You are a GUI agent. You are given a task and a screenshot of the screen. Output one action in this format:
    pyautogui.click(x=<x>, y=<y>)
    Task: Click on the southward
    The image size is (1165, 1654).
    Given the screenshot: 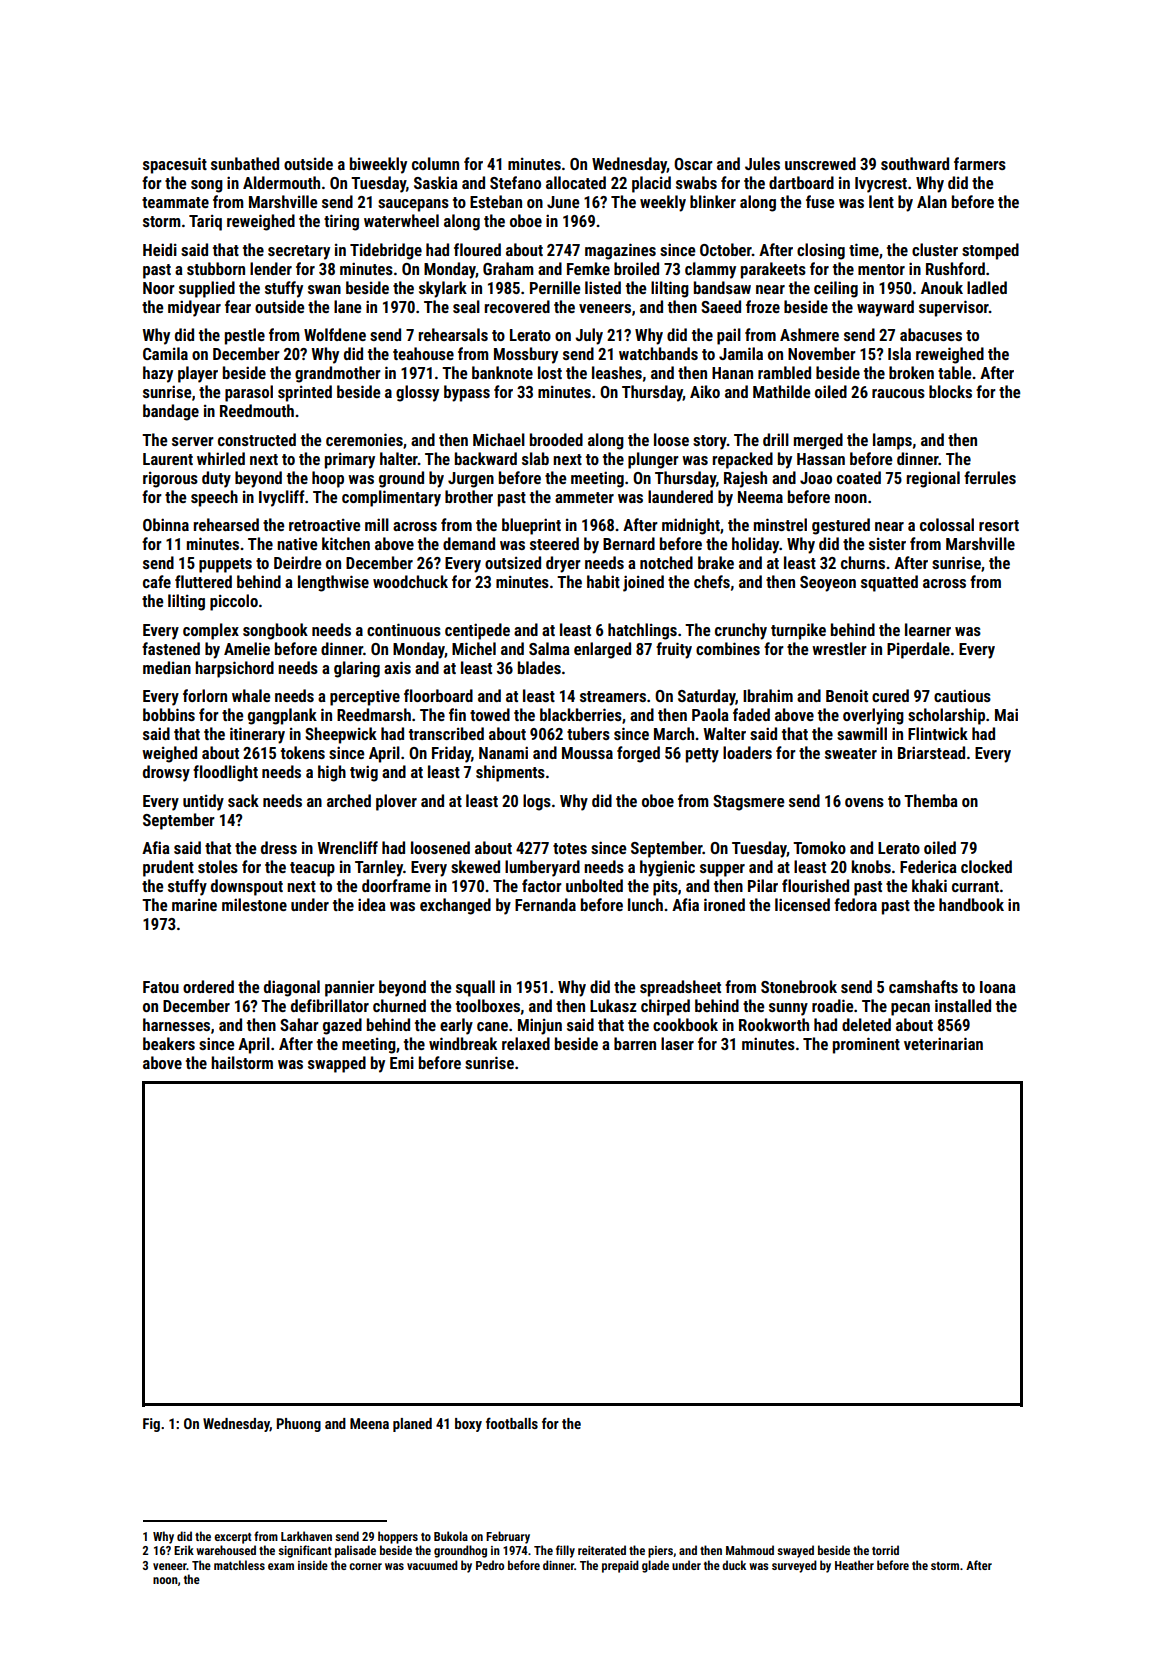 What is the action you would take?
    pyautogui.click(x=915, y=163)
